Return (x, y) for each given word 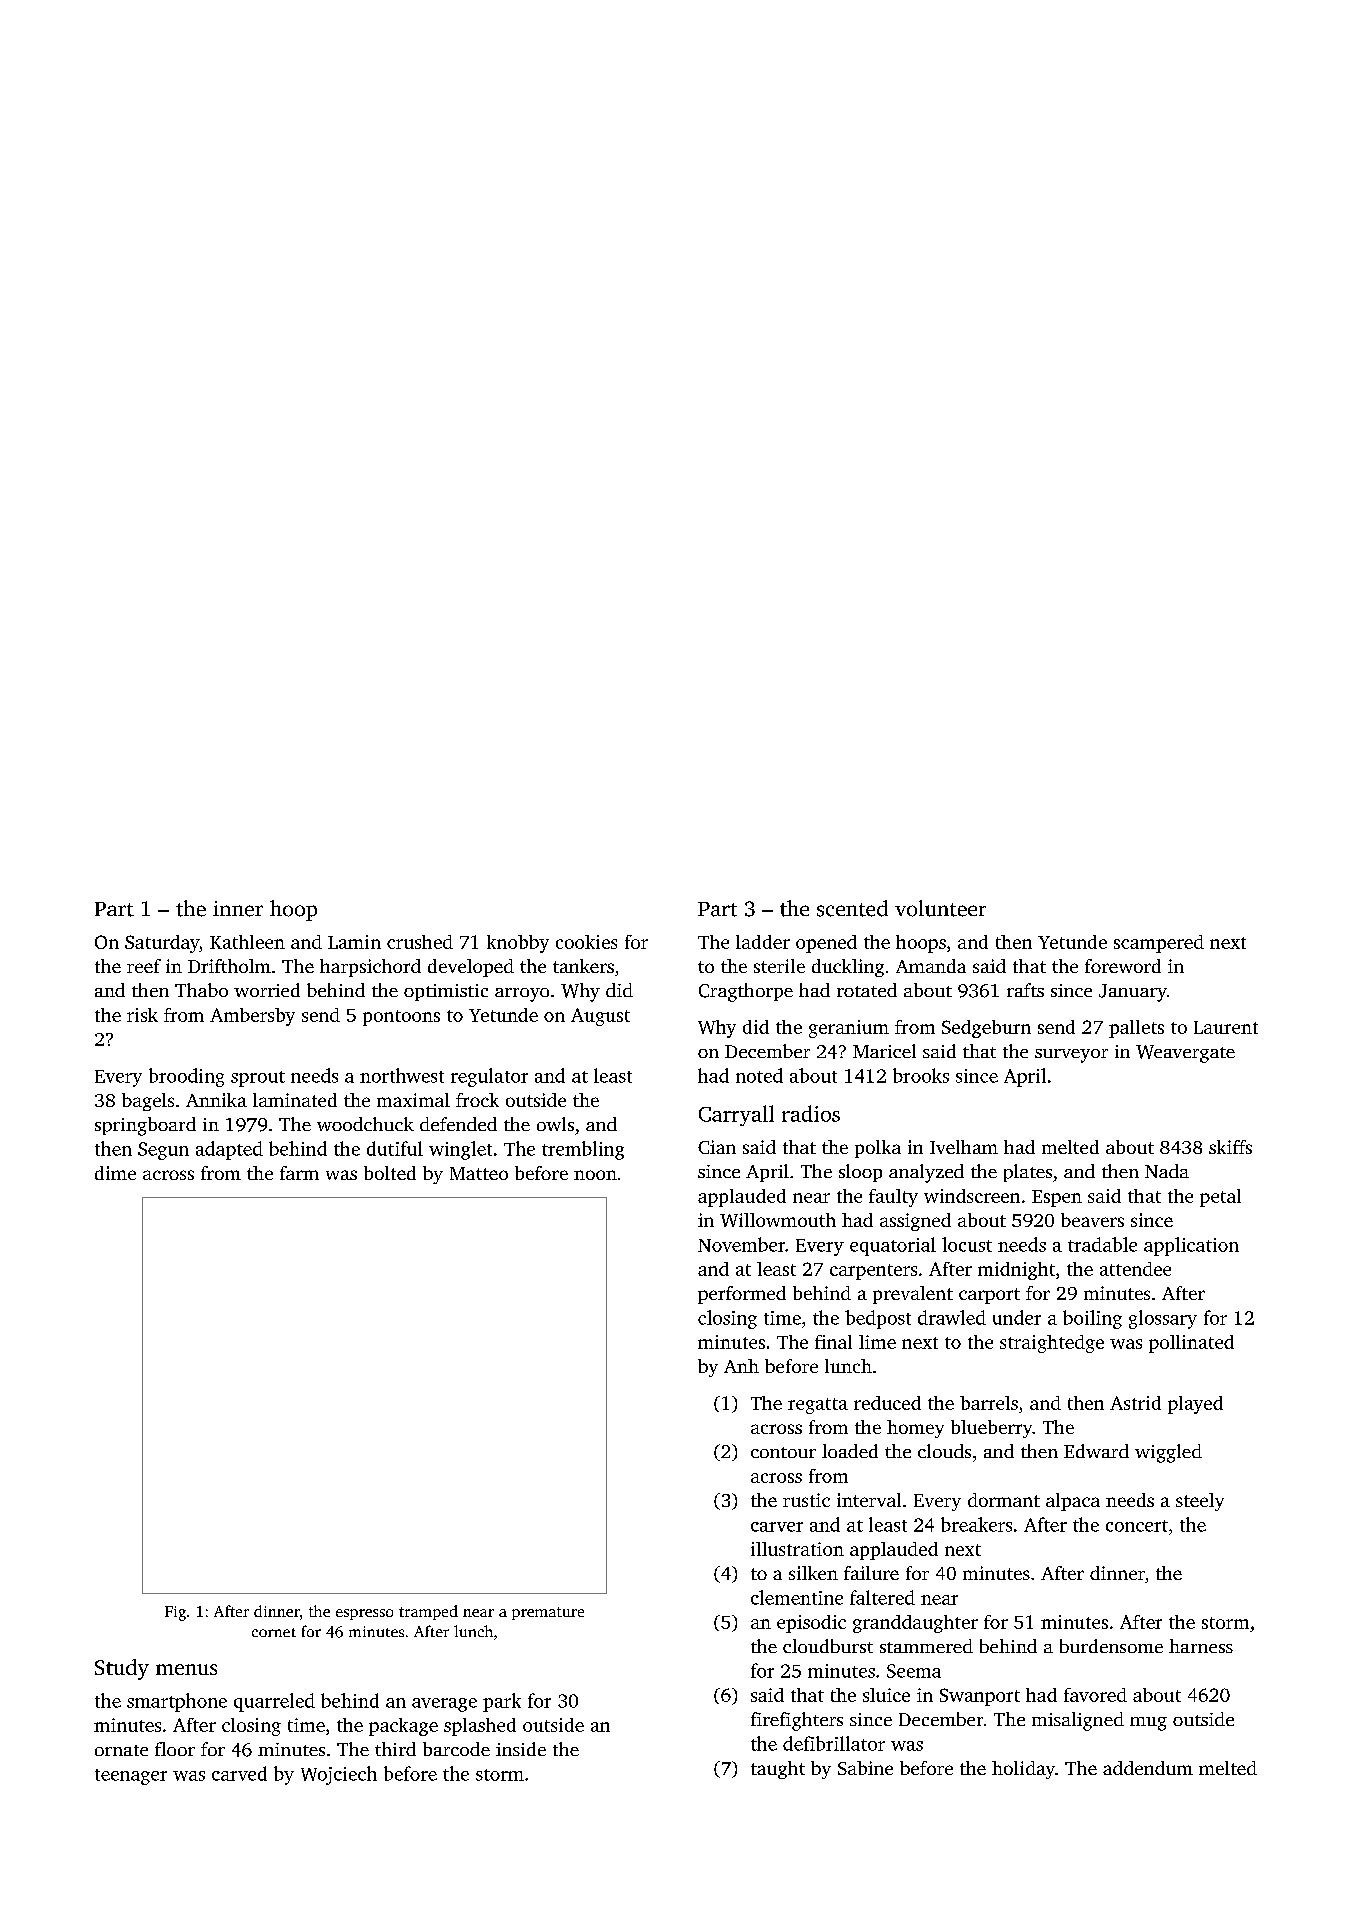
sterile (779, 966)
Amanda (931, 966)
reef (144, 966)
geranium (849, 1029)
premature (548, 1613)
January (1133, 993)
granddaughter (915, 1624)
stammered (926, 1646)
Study (122, 1669)
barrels (989, 1403)
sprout (258, 1079)
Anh (741, 1366)
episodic (811, 1624)
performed (742, 1295)
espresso (364, 1614)
